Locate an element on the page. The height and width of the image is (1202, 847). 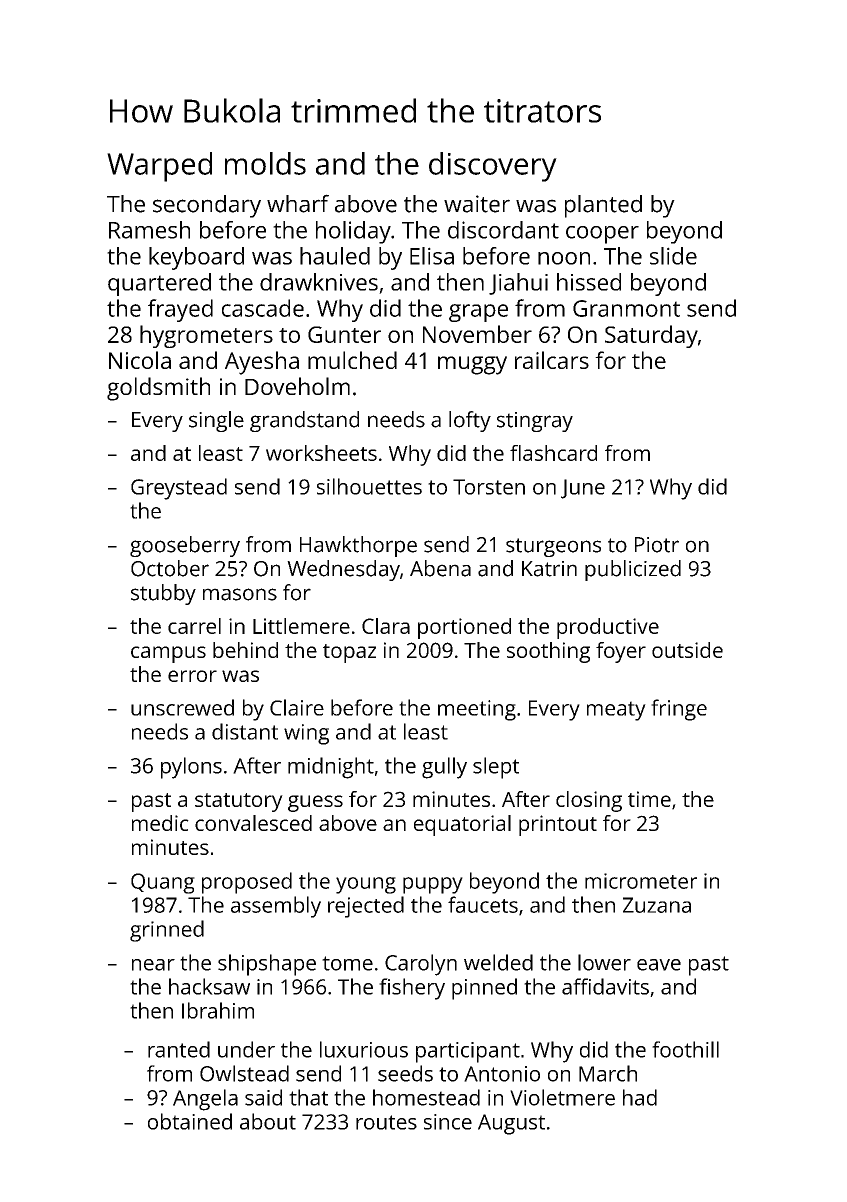
discovery is located at coordinates (493, 167).
